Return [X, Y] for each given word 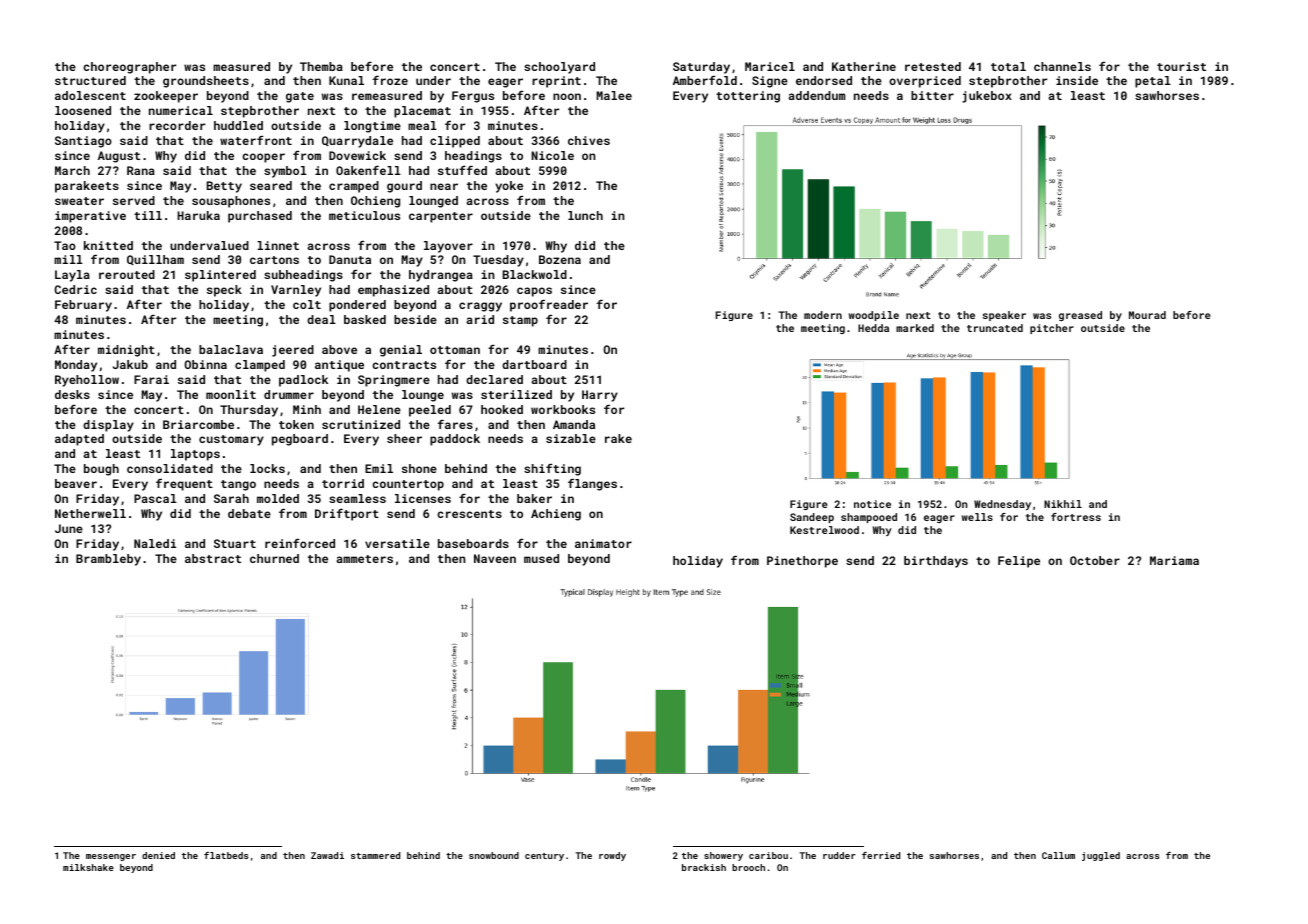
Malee [614, 95]
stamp [520, 321]
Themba [321, 66]
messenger [111, 857]
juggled [1101, 856]
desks [72, 394]
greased [1080, 316]
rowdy [612, 856]
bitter [932, 95]
